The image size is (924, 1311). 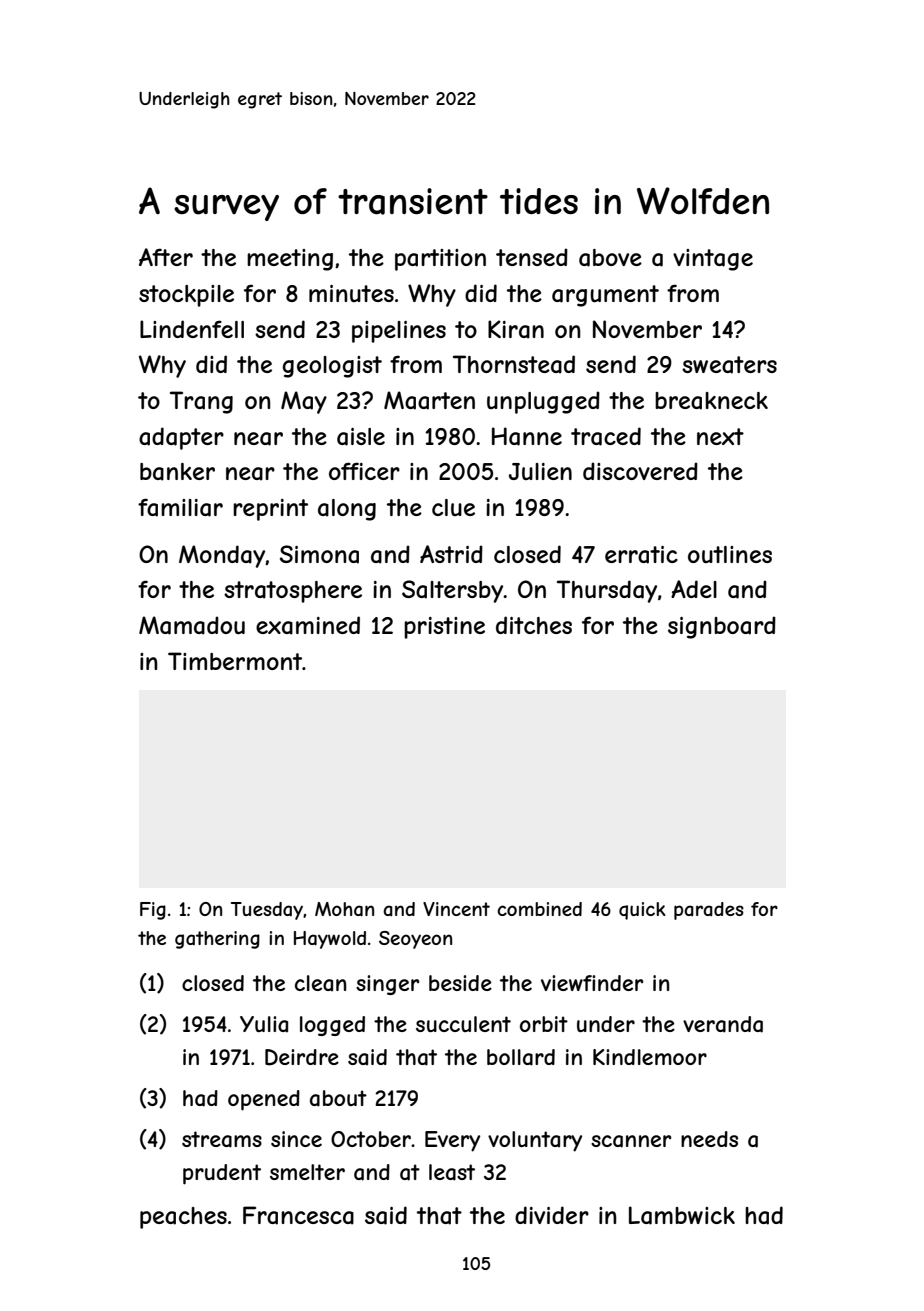 What do you see at coordinates (539, 909) in the image?
I see `combined` at bounding box center [539, 909].
